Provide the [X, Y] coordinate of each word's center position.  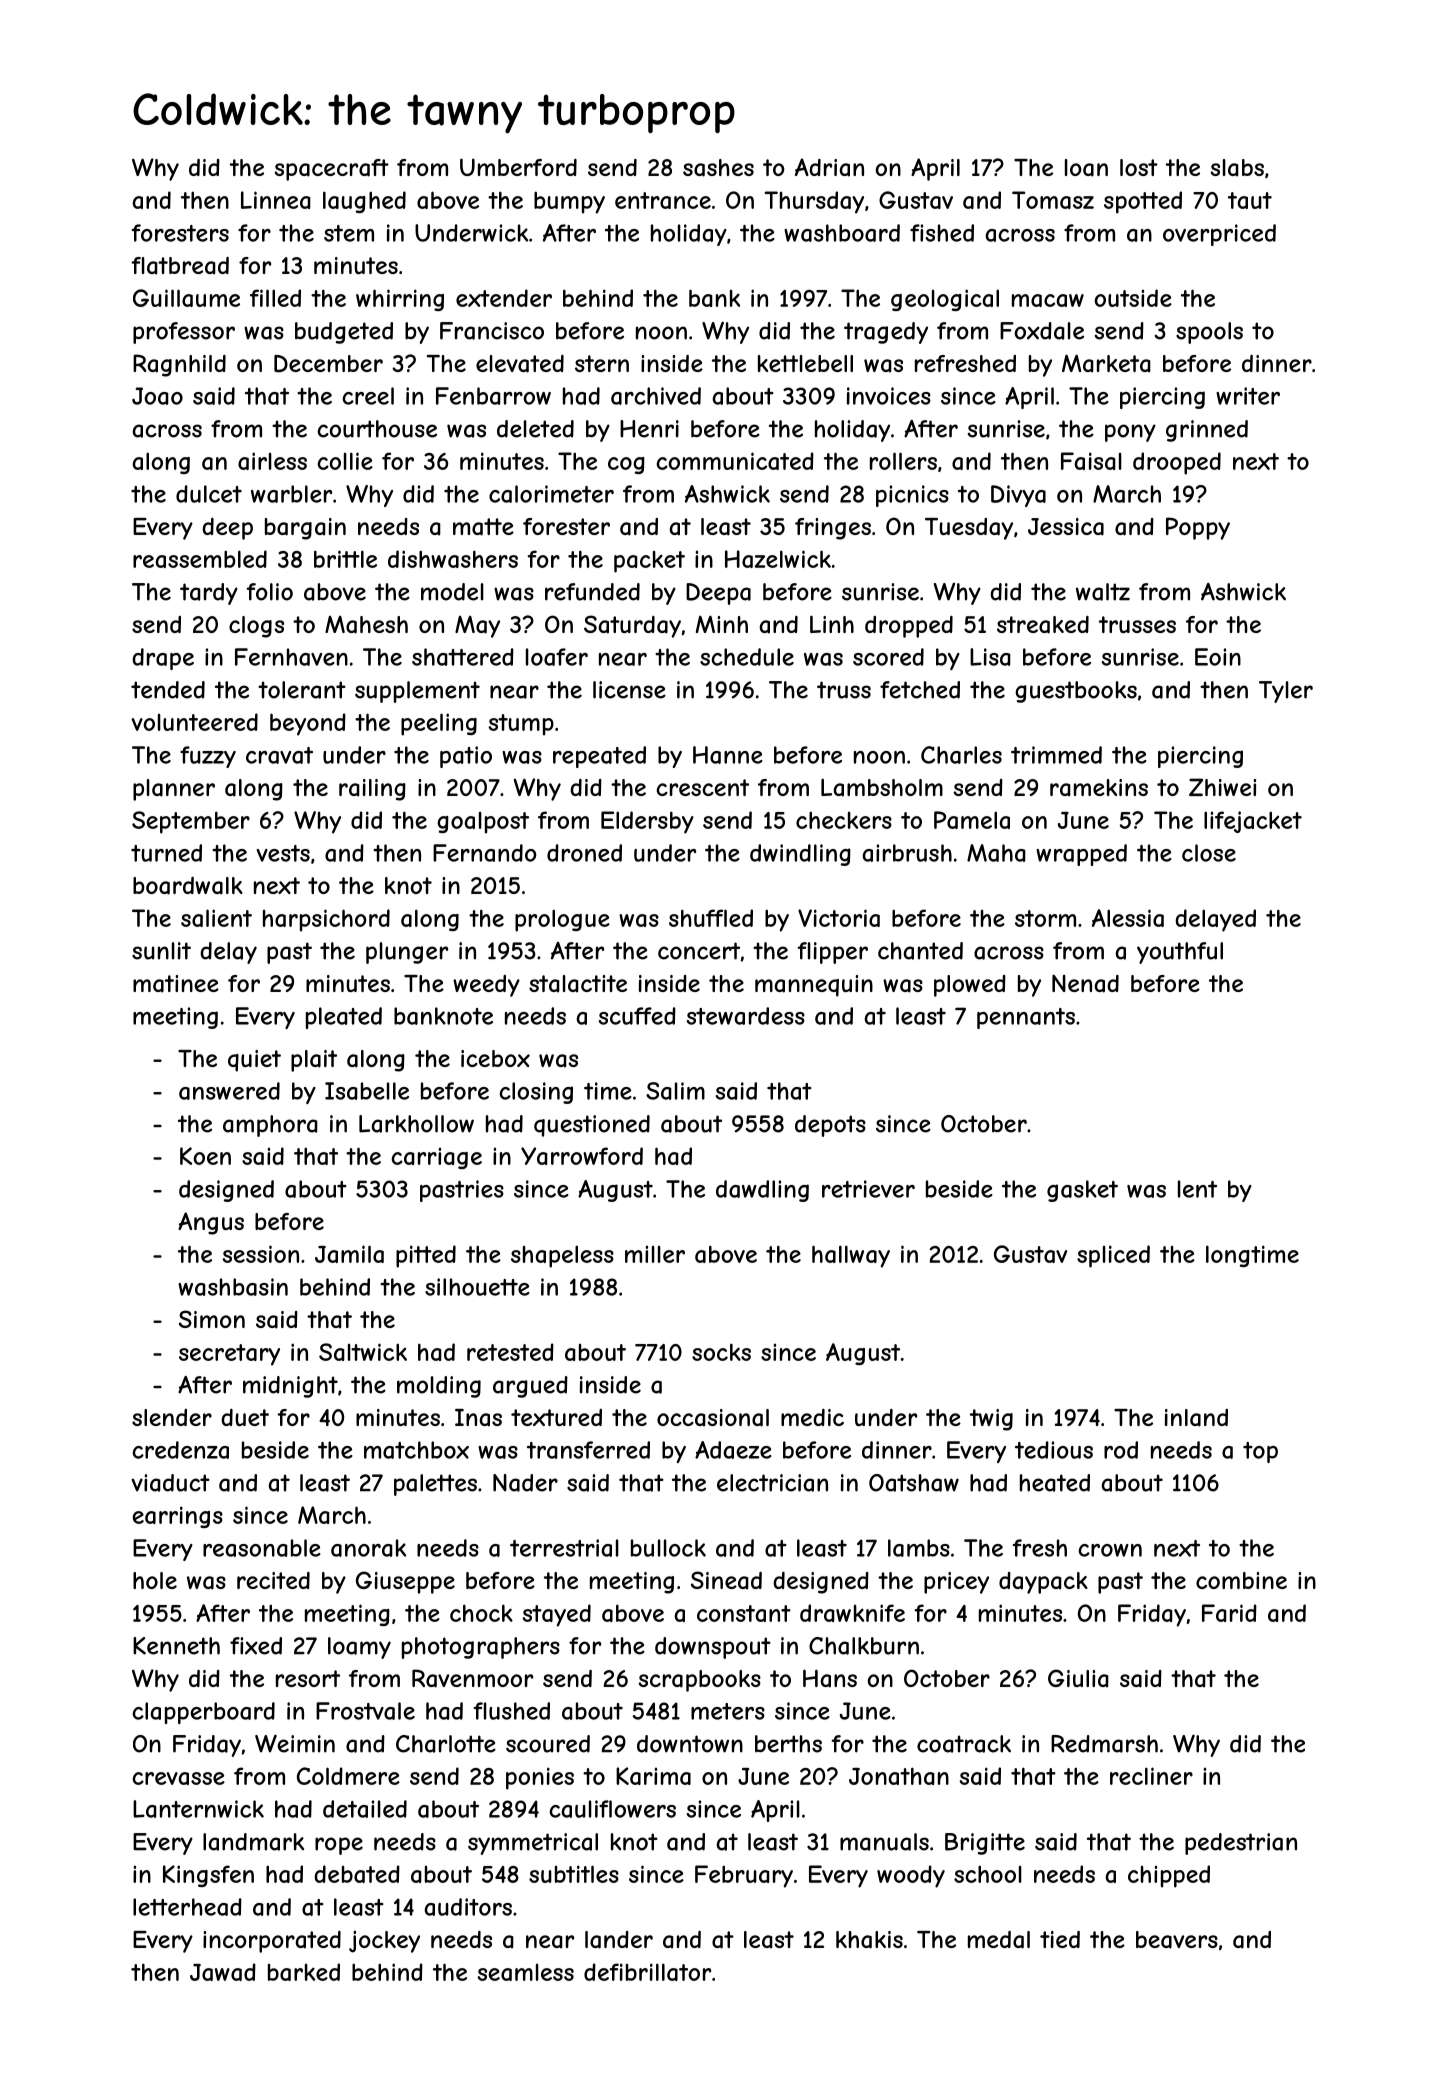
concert [699, 951]
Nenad [1085, 983]
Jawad [223, 1972]
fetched [920, 690]
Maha [996, 853]
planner [174, 790]
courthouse [377, 429]
